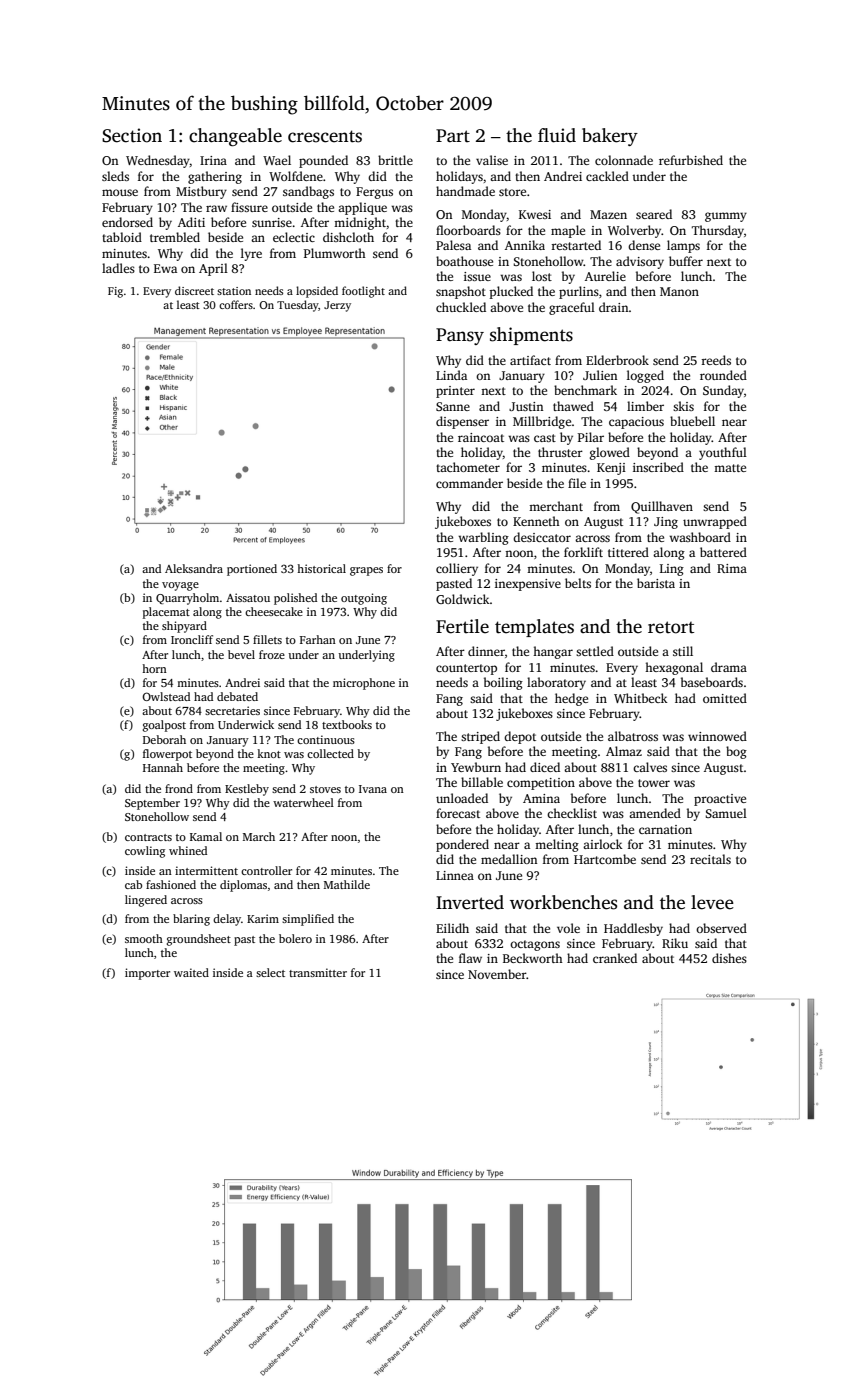 The width and height of the page is (849, 1400). Describe the element at coordinates (194, 290) in the page. I see `discreet` at that location.
